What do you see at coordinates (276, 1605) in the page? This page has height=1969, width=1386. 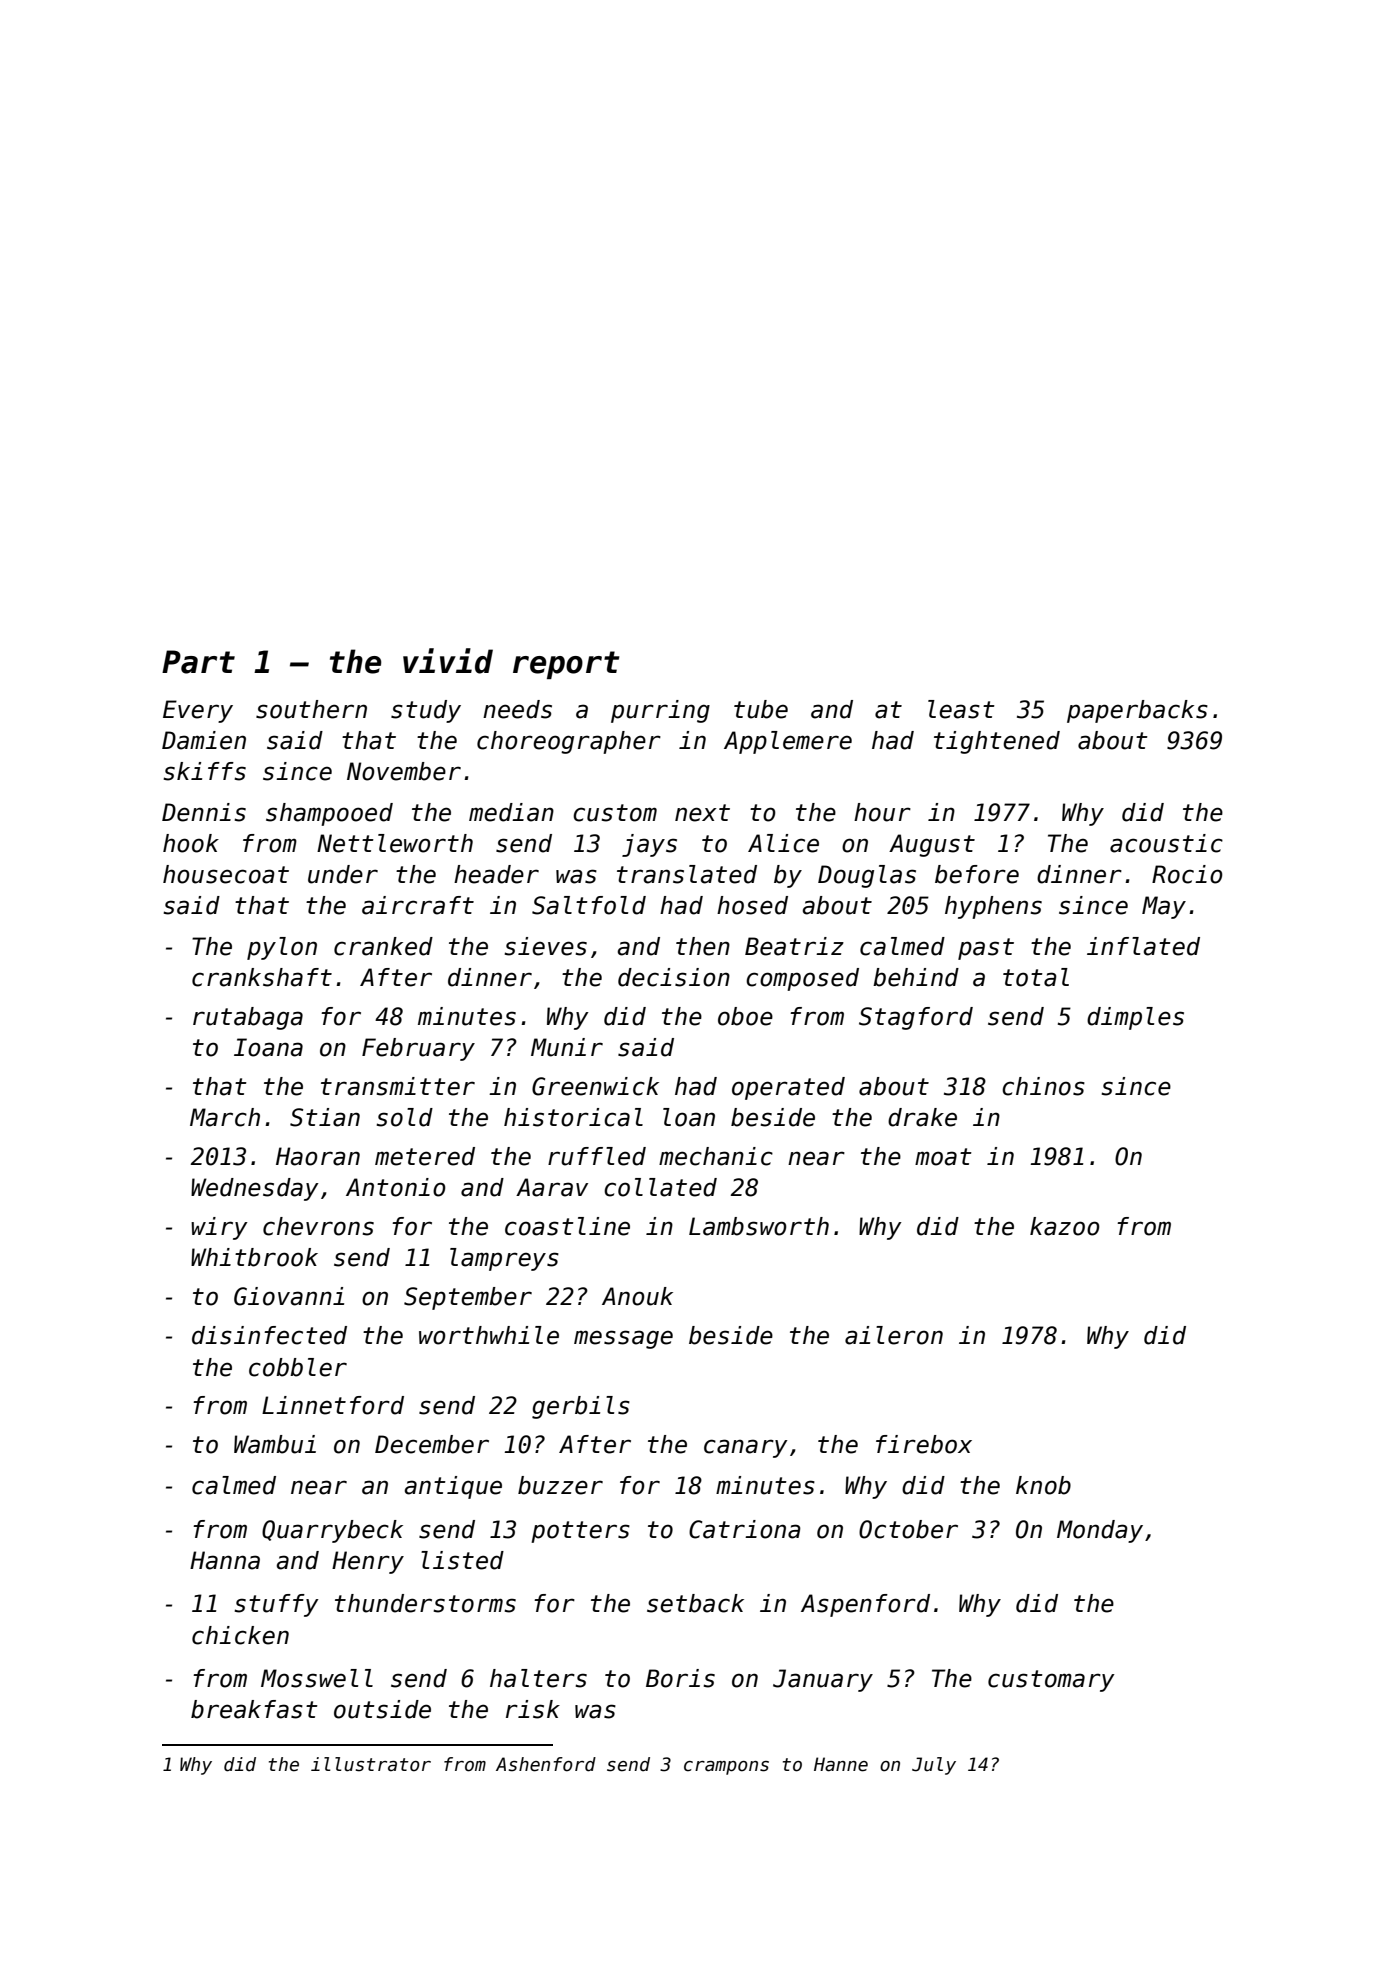 I see `stuffy` at bounding box center [276, 1605].
